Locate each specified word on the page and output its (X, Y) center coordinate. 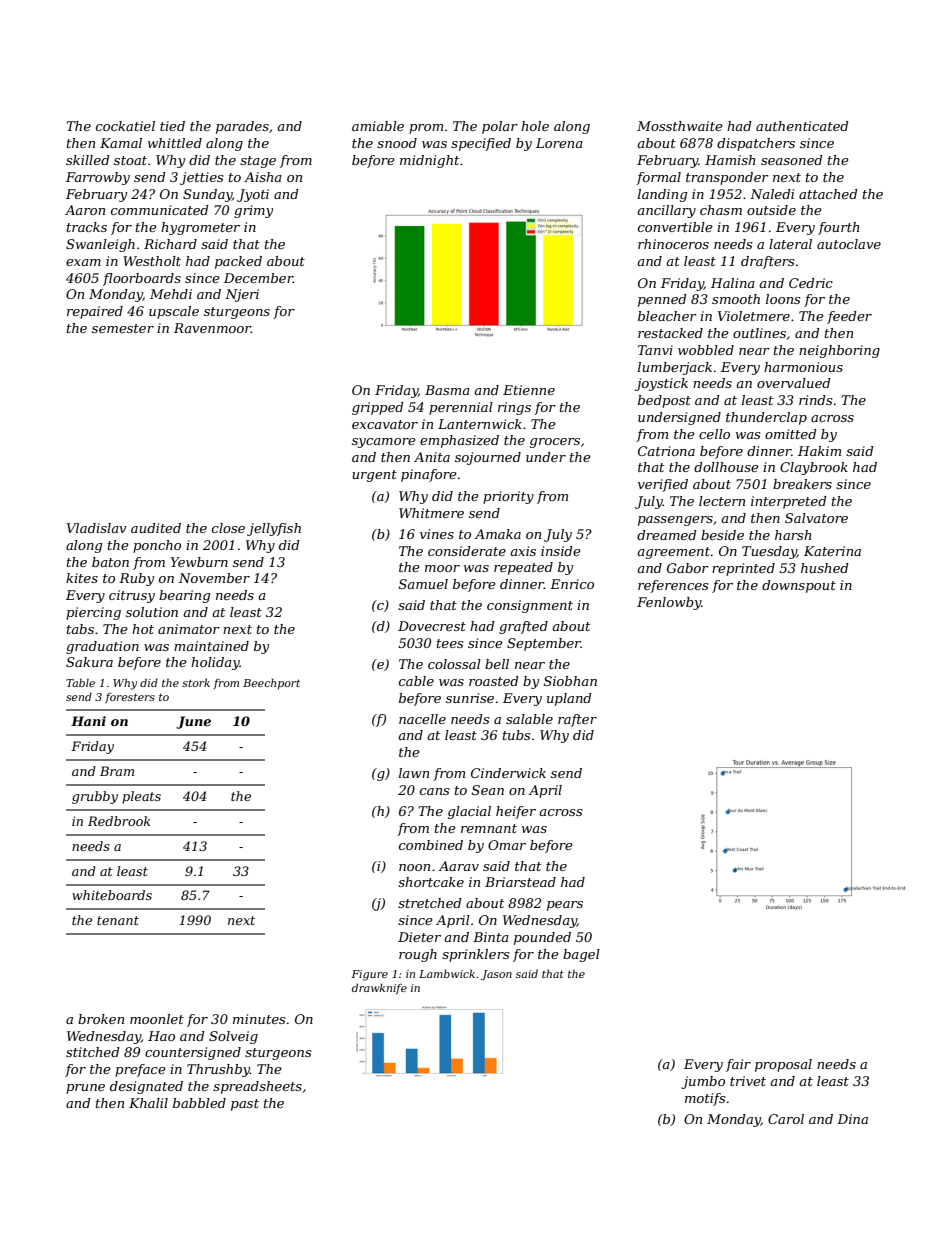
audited (156, 528)
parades (242, 127)
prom (426, 129)
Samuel (423, 584)
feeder (849, 317)
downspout (799, 586)
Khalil (148, 1103)
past (245, 1105)
